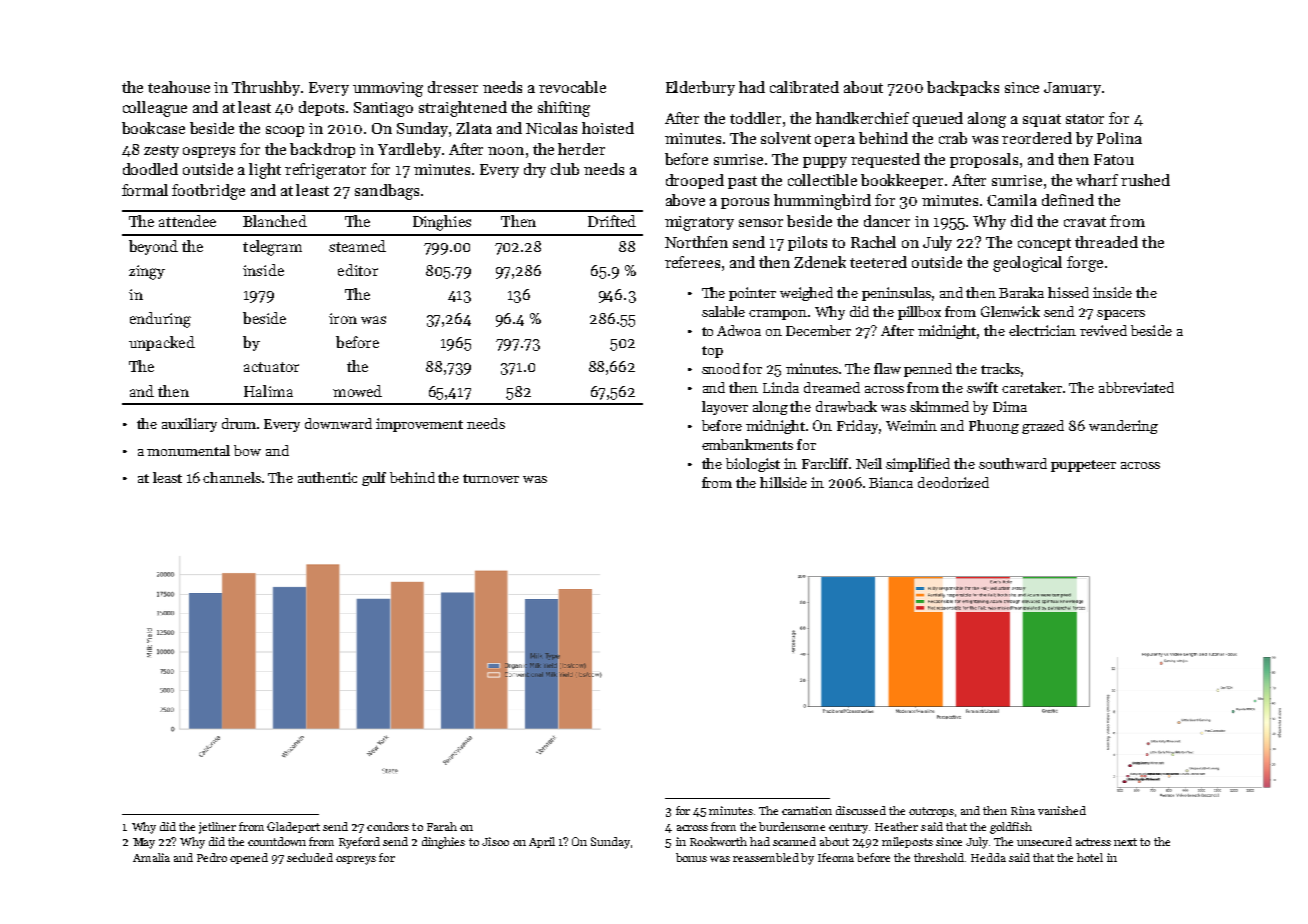 The width and height of the screenshot is (1308, 924). What do you see at coordinates (374, 479) in the screenshot?
I see `gulf` at bounding box center [374, 479].
